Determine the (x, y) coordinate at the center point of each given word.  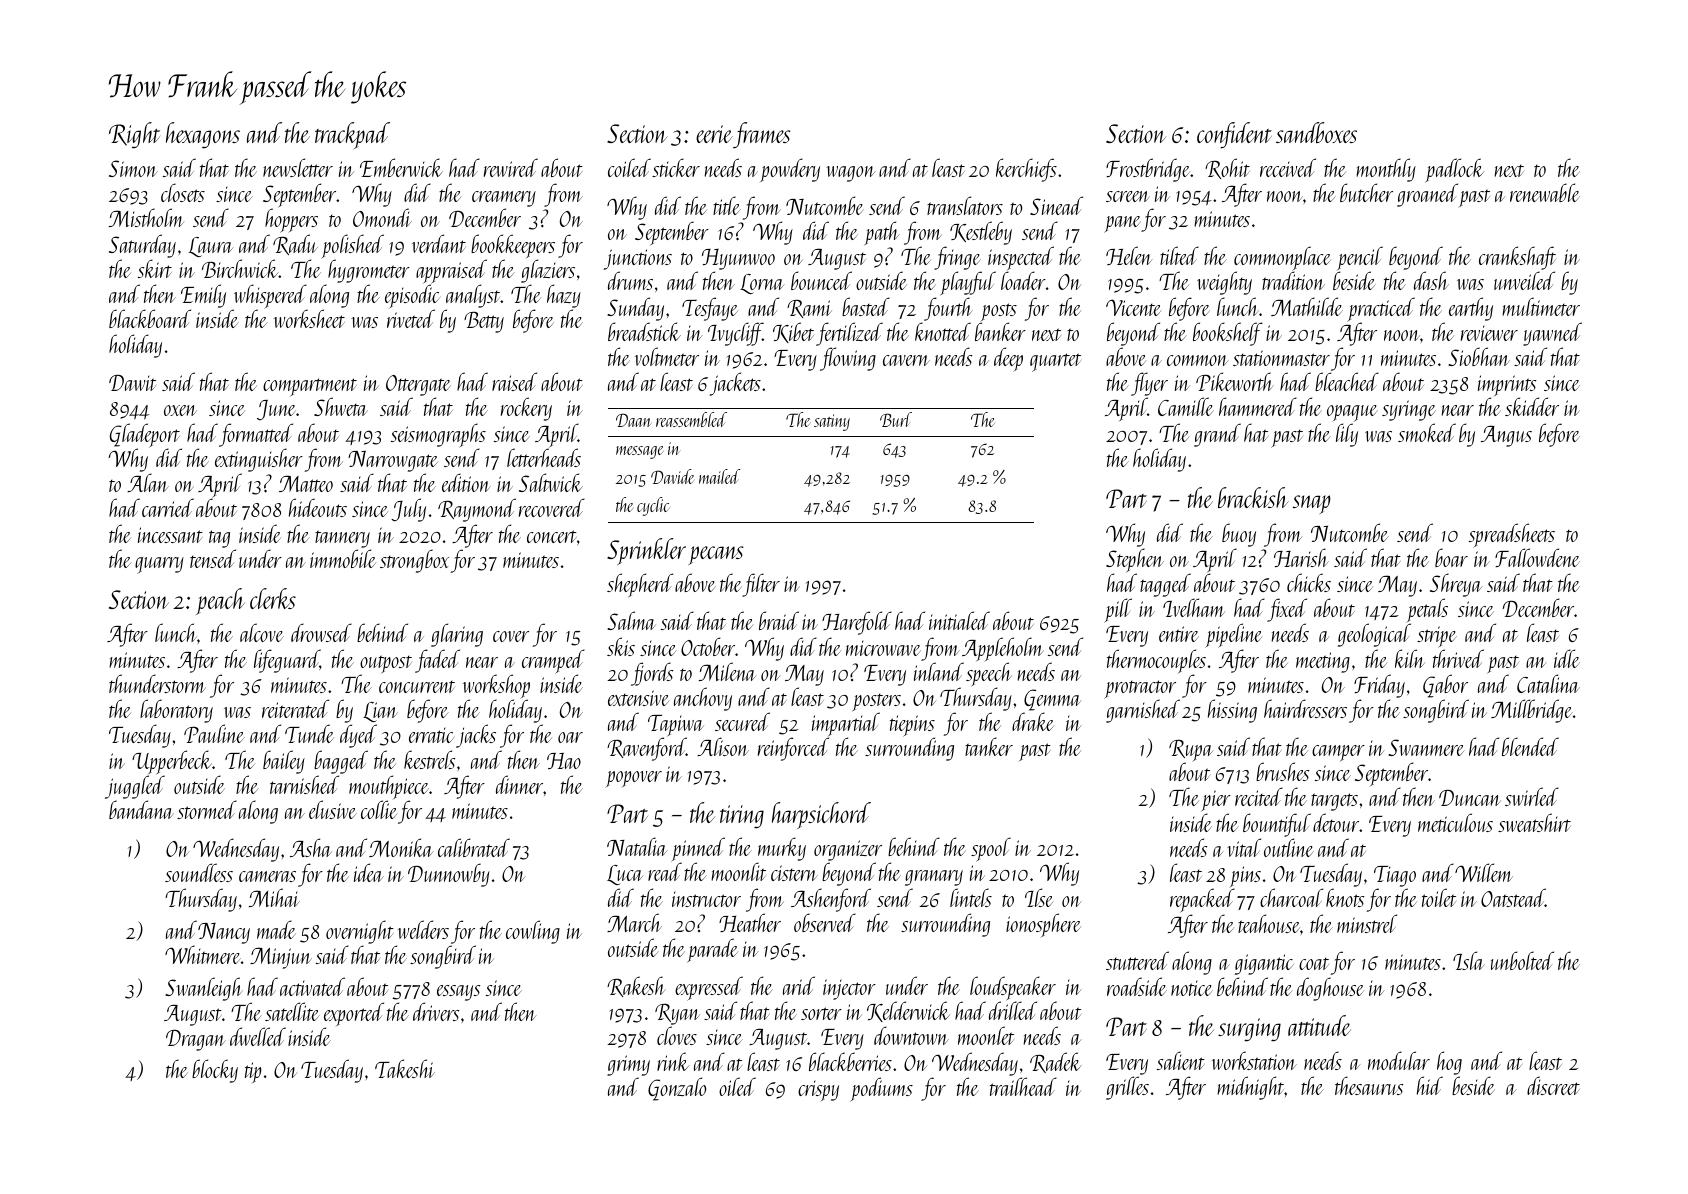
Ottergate (418, 386)
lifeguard (287, 661)
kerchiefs (1026, 170)
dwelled (258, 1036)
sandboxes (1316, 132)
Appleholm (1003, 649)
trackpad (352, 135)
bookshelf (1228, 334)
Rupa (1191, 751)
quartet (1055, 362)
